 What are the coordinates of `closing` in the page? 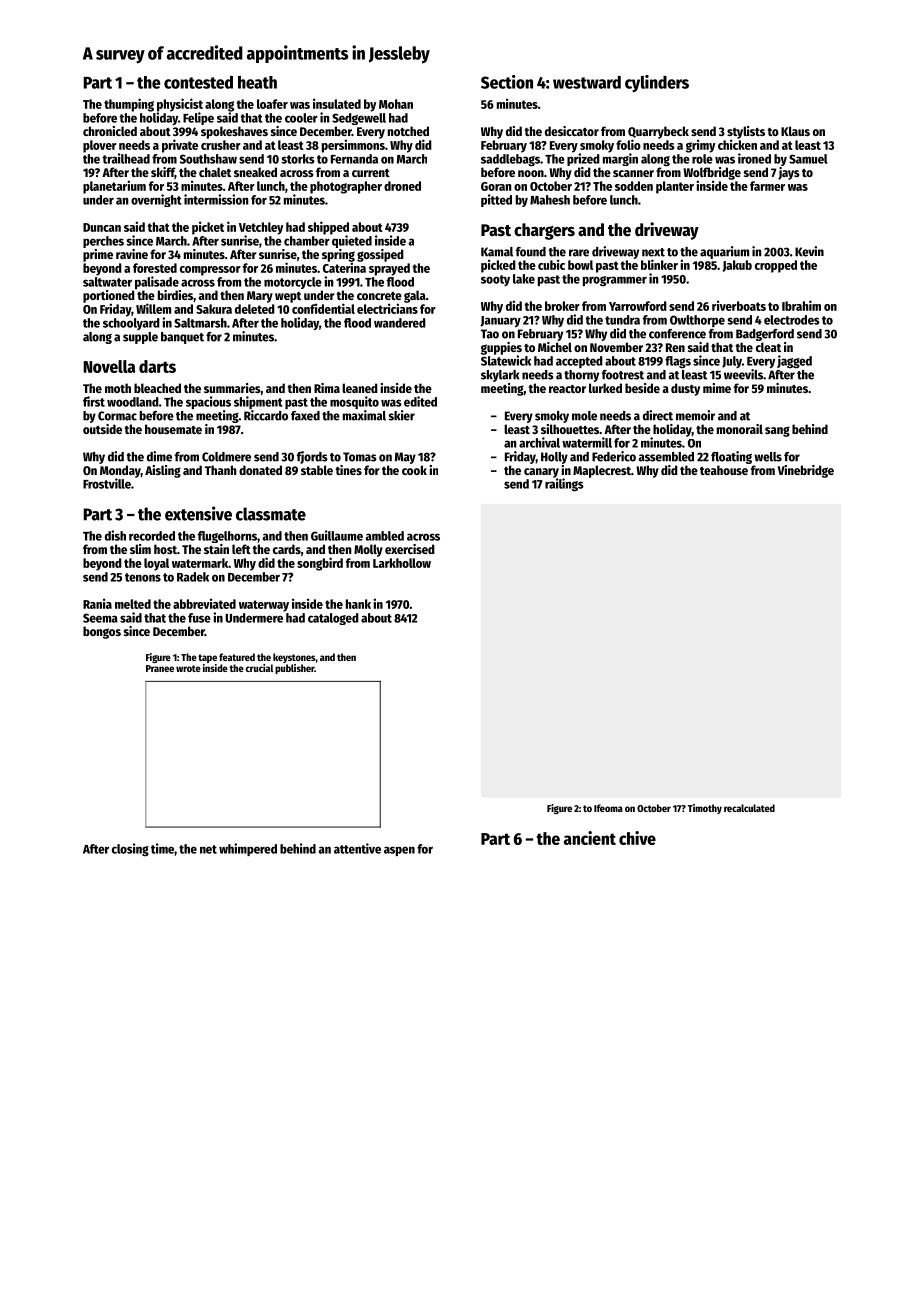 It's located at (130, 849).
